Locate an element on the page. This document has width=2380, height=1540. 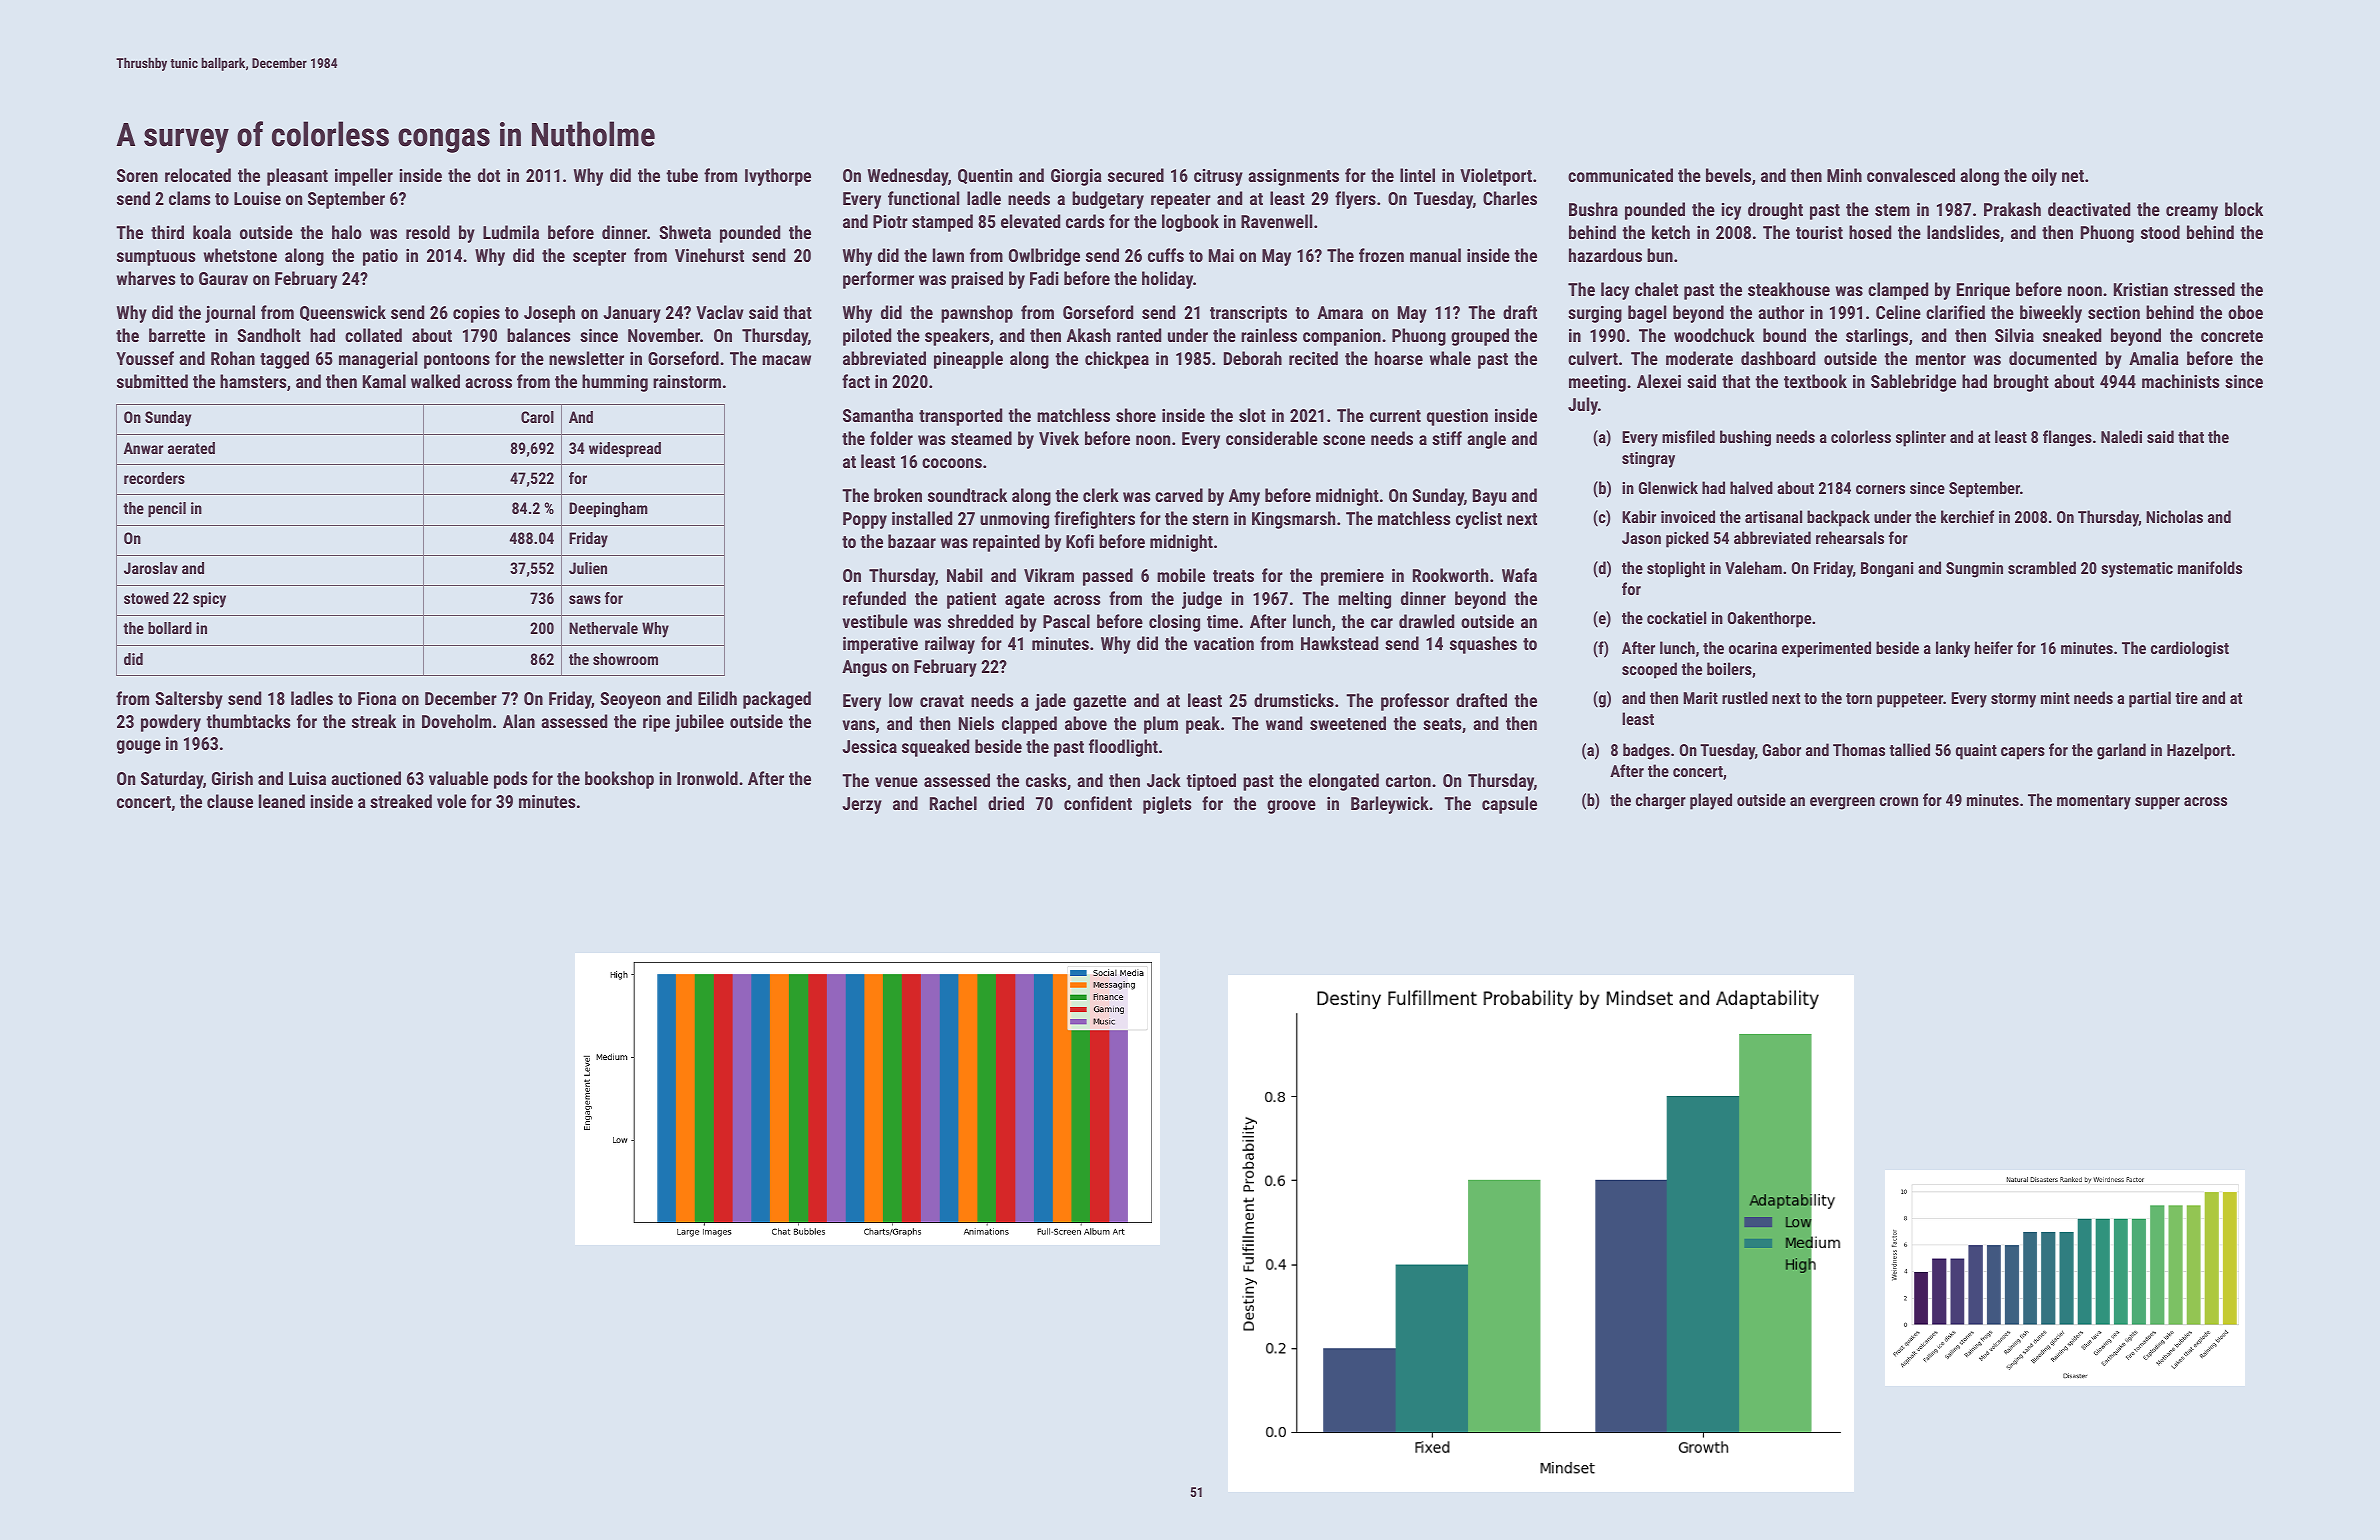
creamy is located at coordinates (2192, 213).
